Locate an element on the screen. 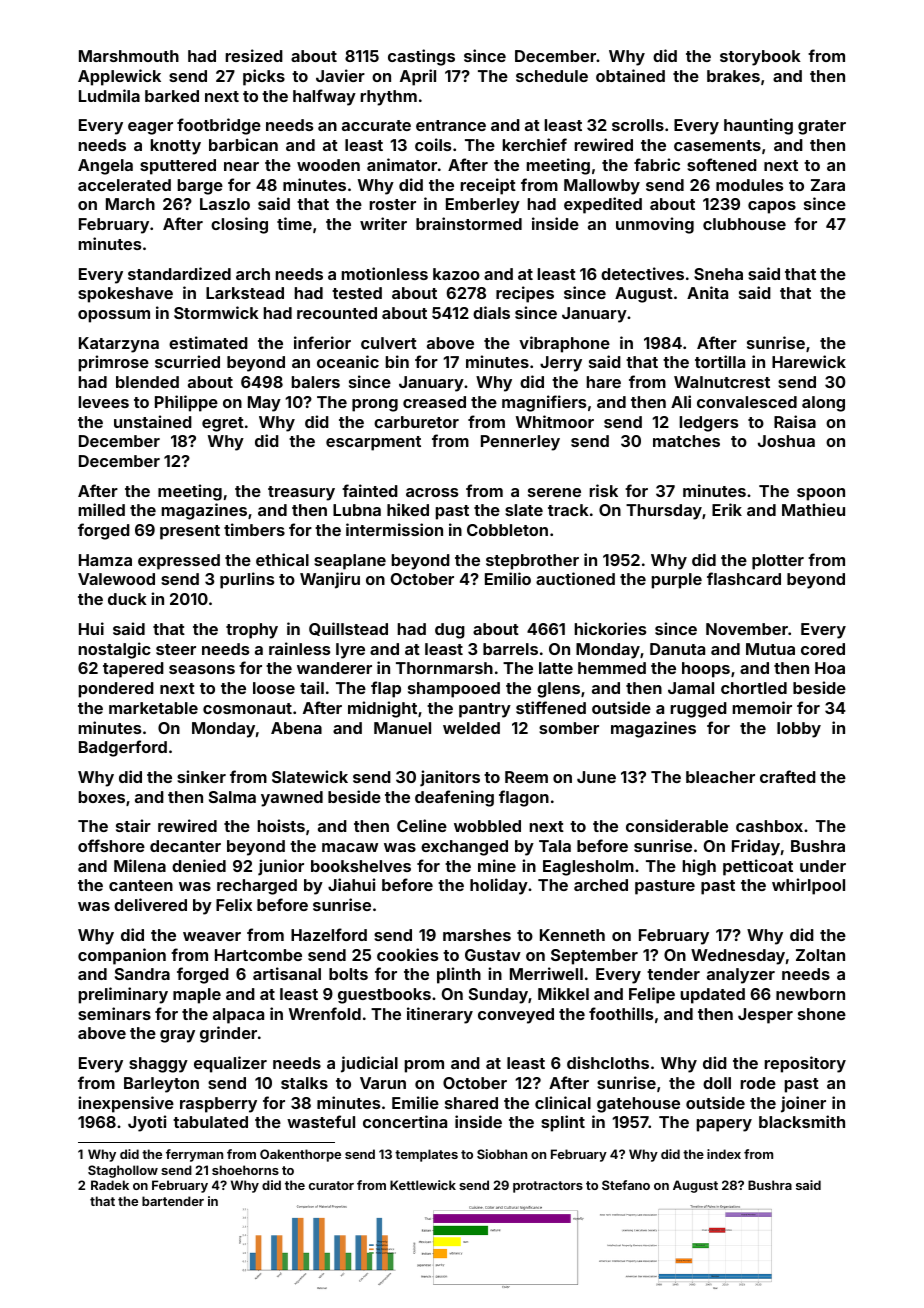 The width and height of the screenshot is (924, 1308). receipt is located at coordinates (488, 186).
